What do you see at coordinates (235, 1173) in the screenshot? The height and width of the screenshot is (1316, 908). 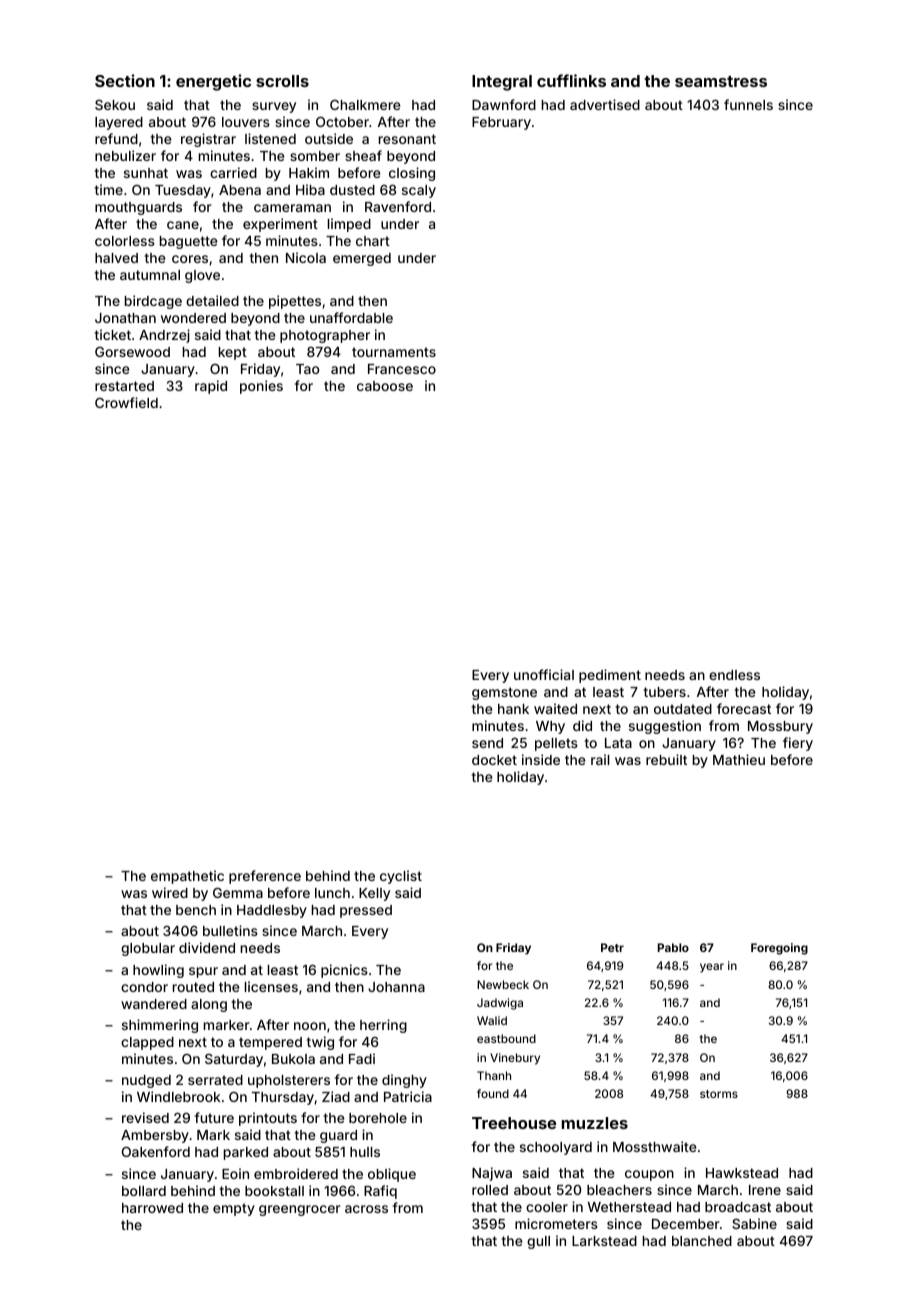 I see `Eoin` at bounding box center [235, 1173].
